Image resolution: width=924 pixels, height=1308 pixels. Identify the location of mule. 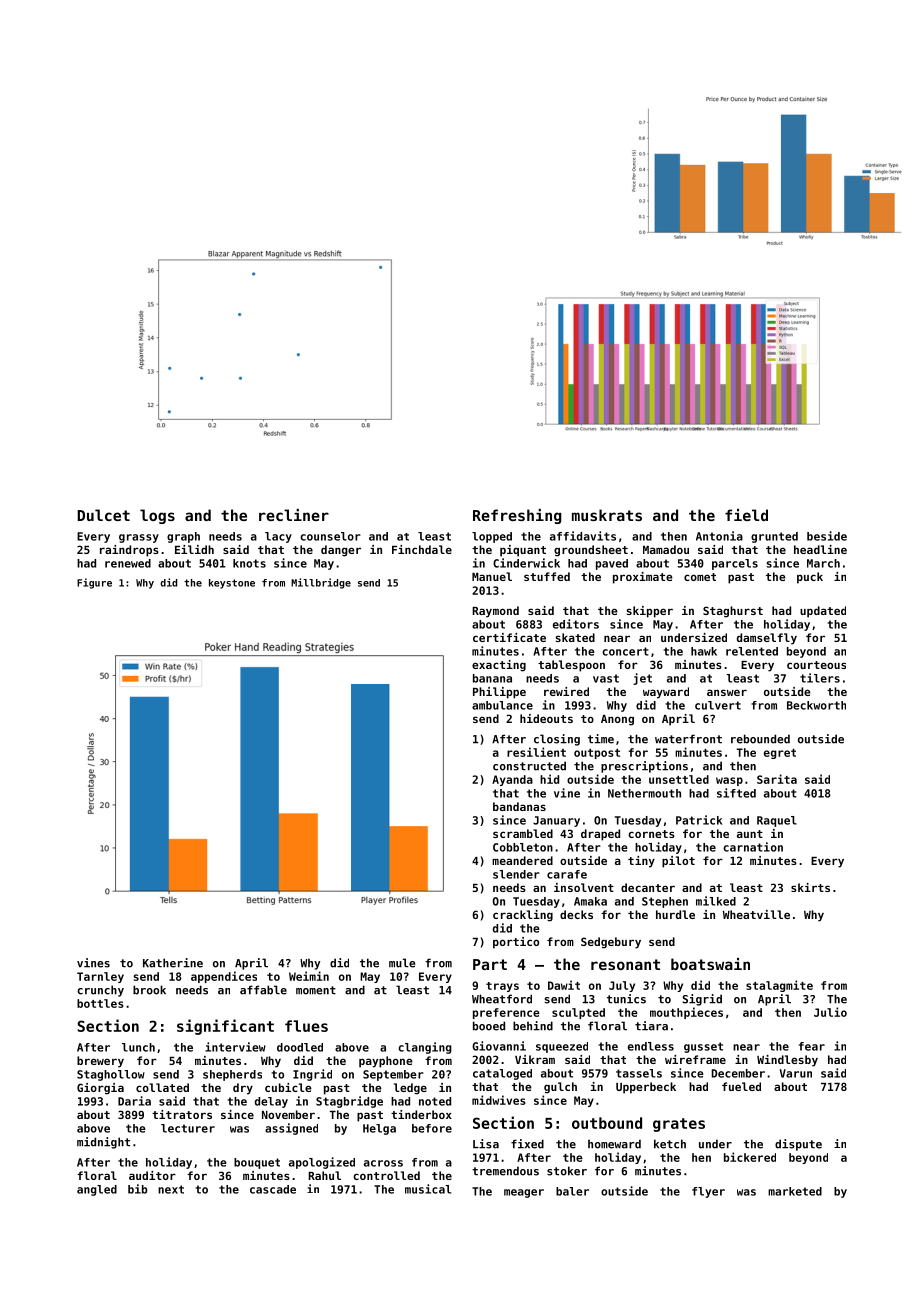
(402, 963).
